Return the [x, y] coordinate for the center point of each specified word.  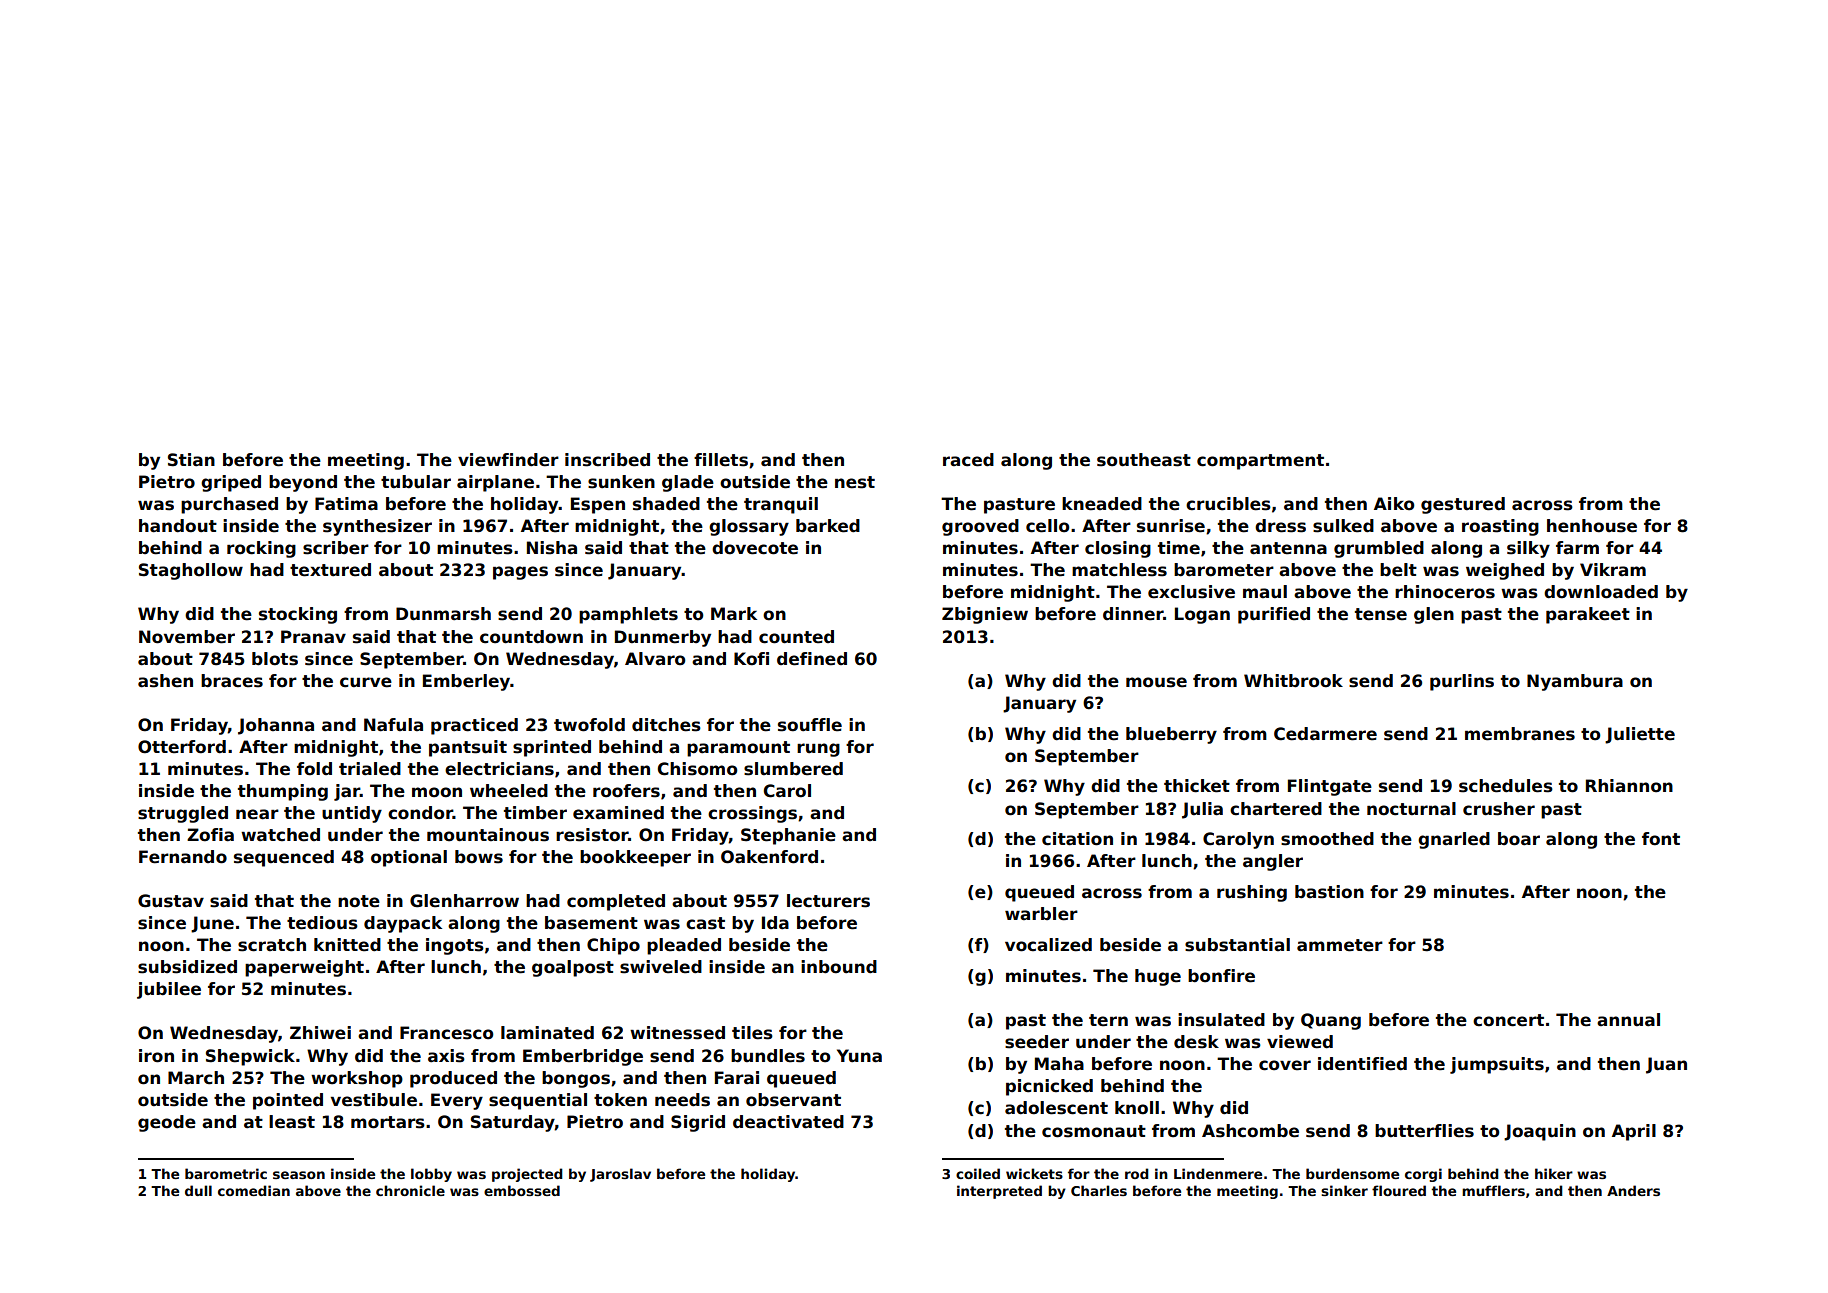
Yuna [859, 1056]
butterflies [1424, 1131]
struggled [183, 814]
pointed [288, 1101]
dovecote [755, 548]
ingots [455, 946]
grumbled [1379, 549]
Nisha [552, 548]
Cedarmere [1325, 734]
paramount [738, 749]
